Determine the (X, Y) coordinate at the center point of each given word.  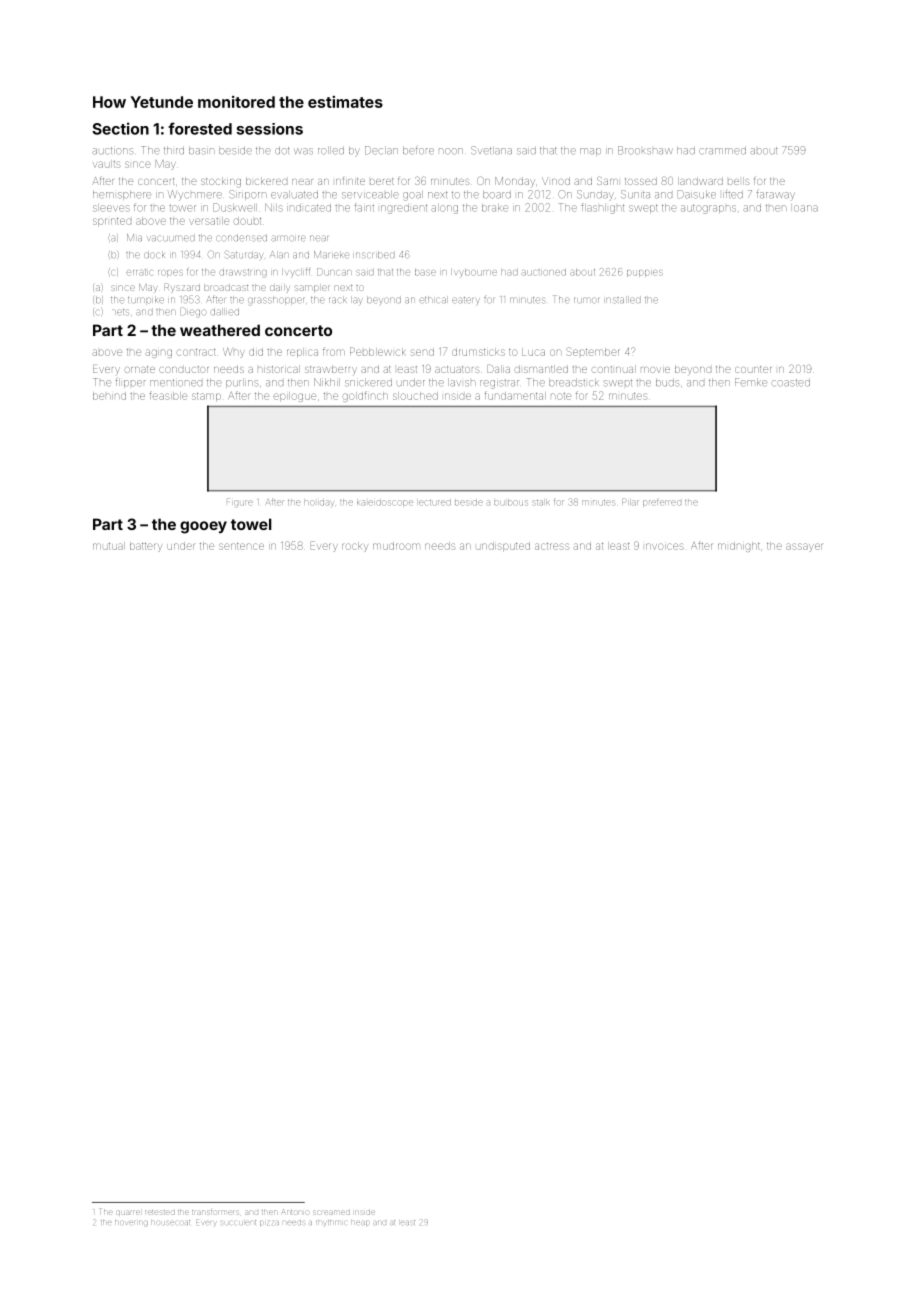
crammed (722, 151)
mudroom (396, 546)
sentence (241, 546)
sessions (269, 129)
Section (120, 128)
